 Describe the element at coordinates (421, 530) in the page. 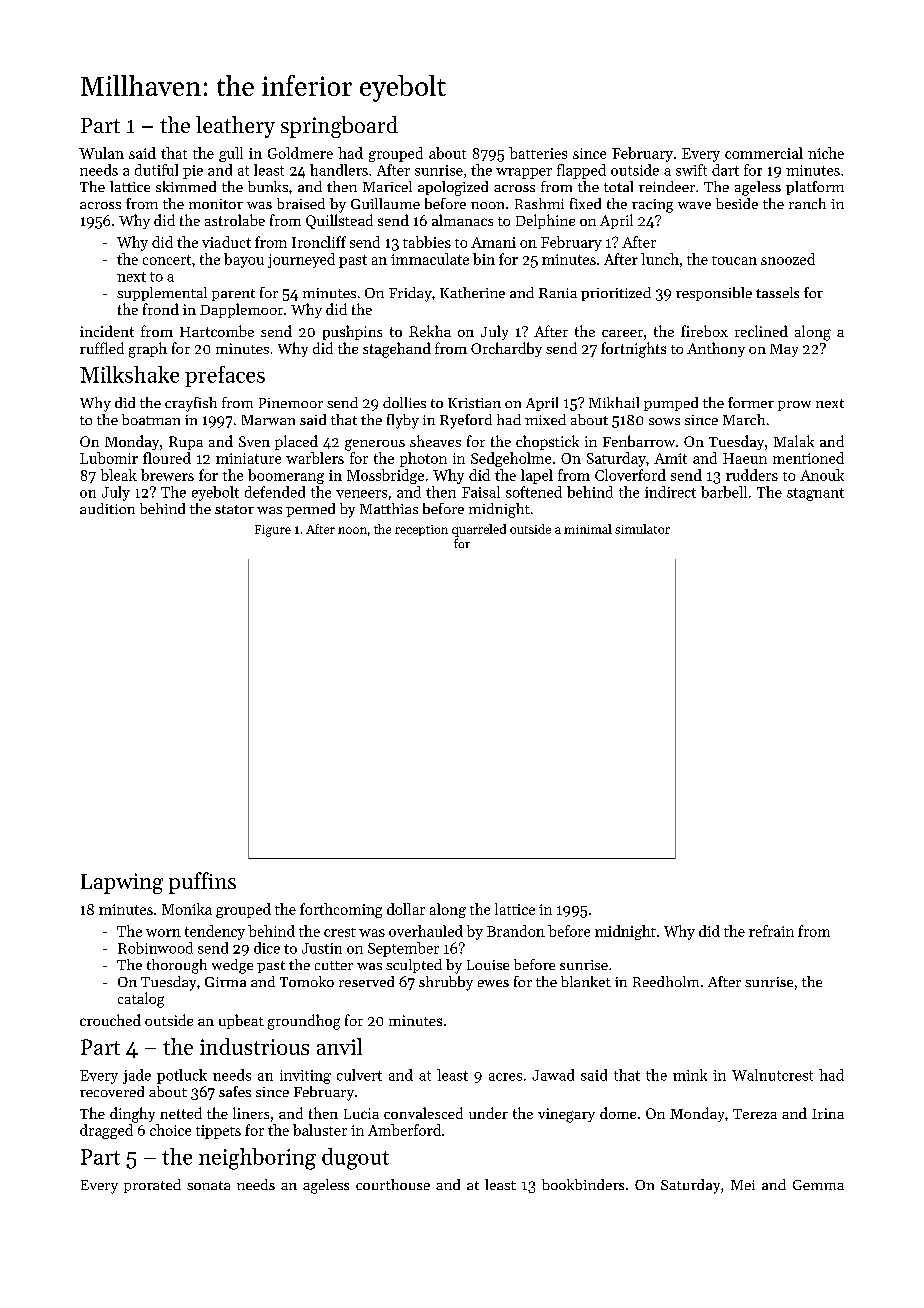

I see `reception` at that location.
